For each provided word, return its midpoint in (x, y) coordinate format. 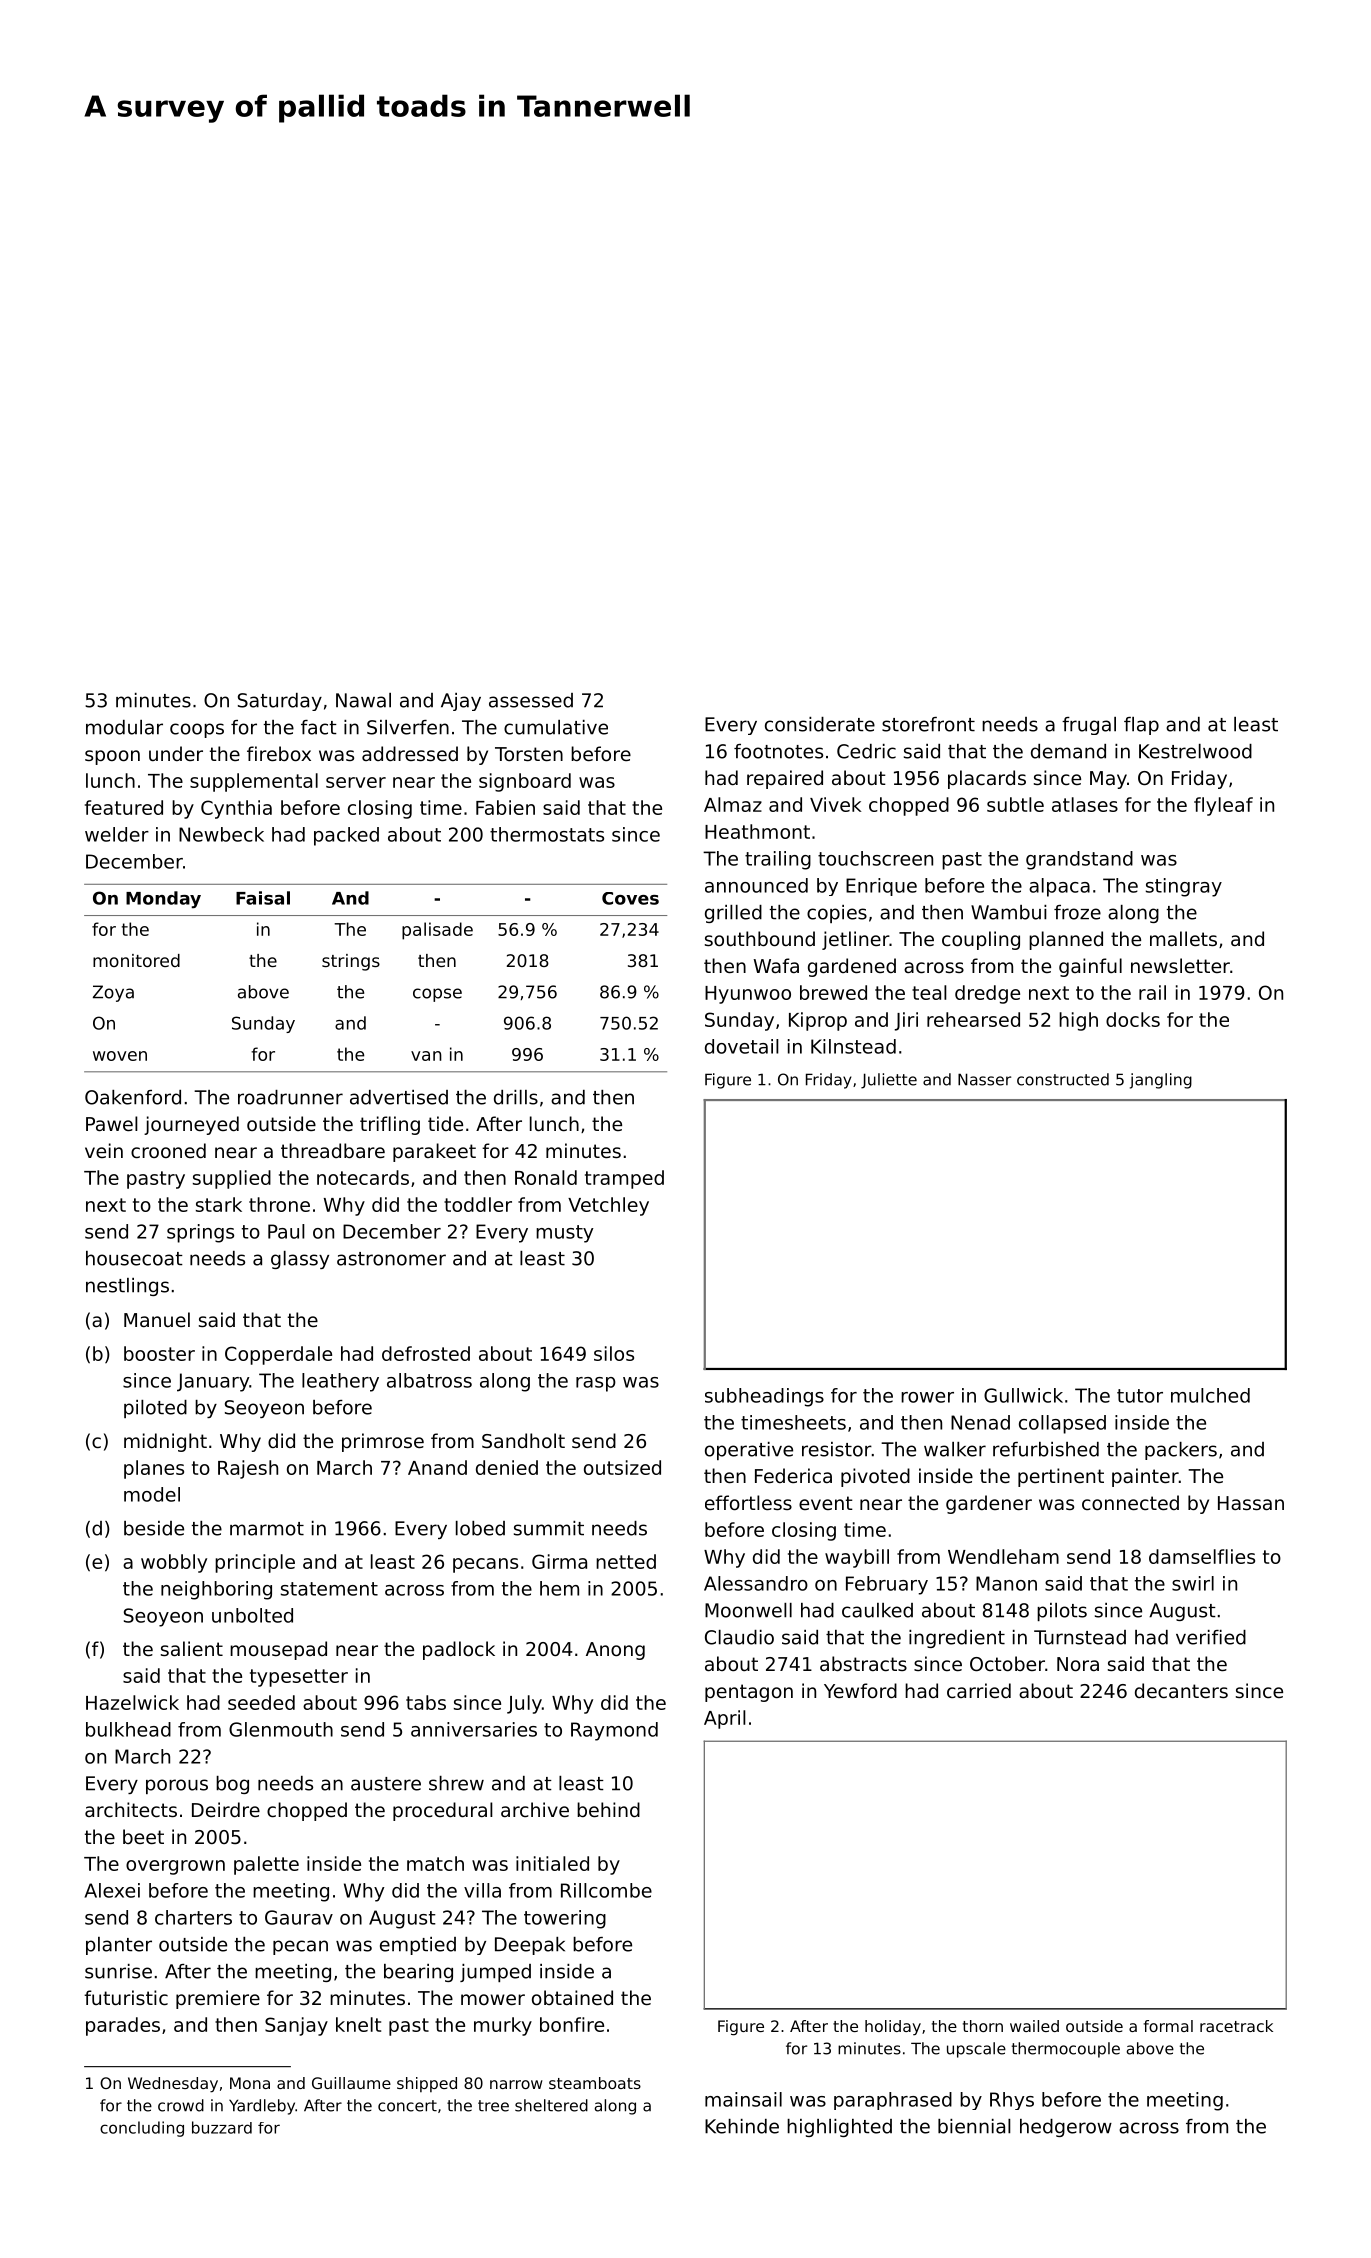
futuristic (126, 1997)
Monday (163, 900)
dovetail (742, 1046)
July (524, 1704)
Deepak (530, 1946)
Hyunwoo (748, 995)
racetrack (1236, 2026)
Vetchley (608, 1206)
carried (979, 1690)
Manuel (157, 1319)
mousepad (278, 1650)
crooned (168, 1150)
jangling (1161, 1081)
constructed (1063, 1079)
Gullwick (1023, 1395)
